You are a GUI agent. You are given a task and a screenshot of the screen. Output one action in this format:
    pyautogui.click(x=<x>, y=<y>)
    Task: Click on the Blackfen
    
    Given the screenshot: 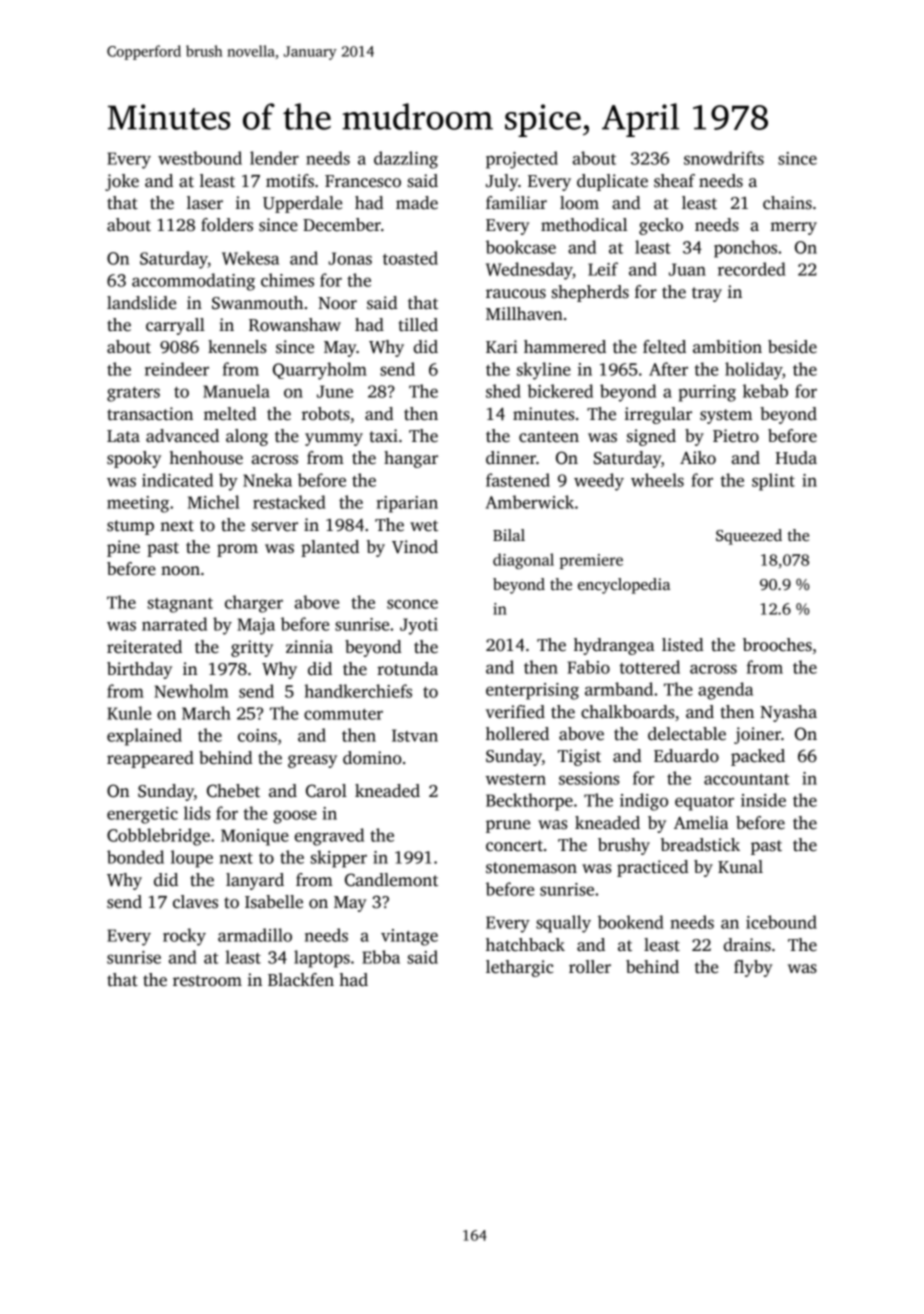 What is the action you would take?
    pyautogui.click(x=301, y=980)
